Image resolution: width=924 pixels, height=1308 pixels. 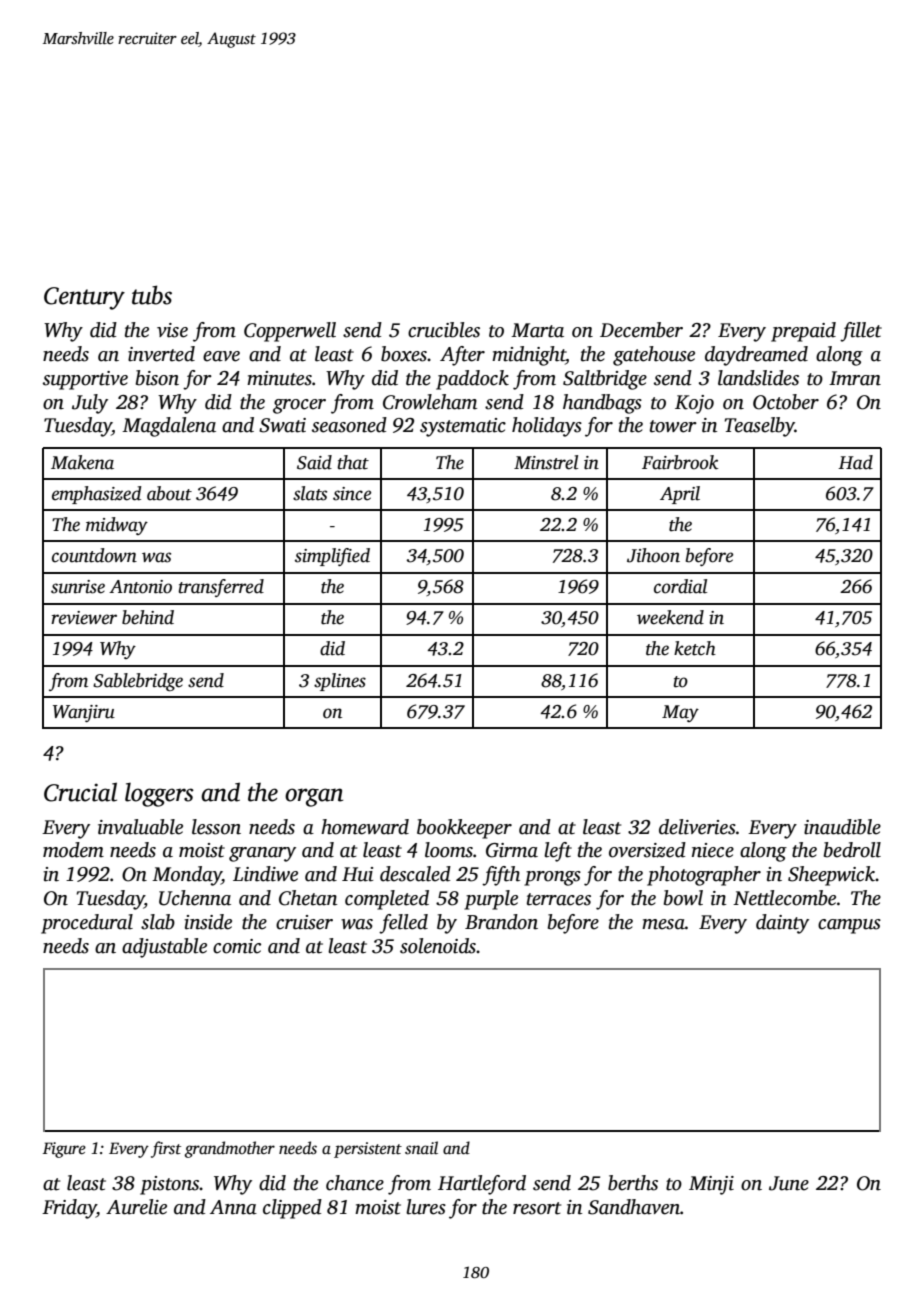 I want to click on granary, so click(x=262, y=854).
